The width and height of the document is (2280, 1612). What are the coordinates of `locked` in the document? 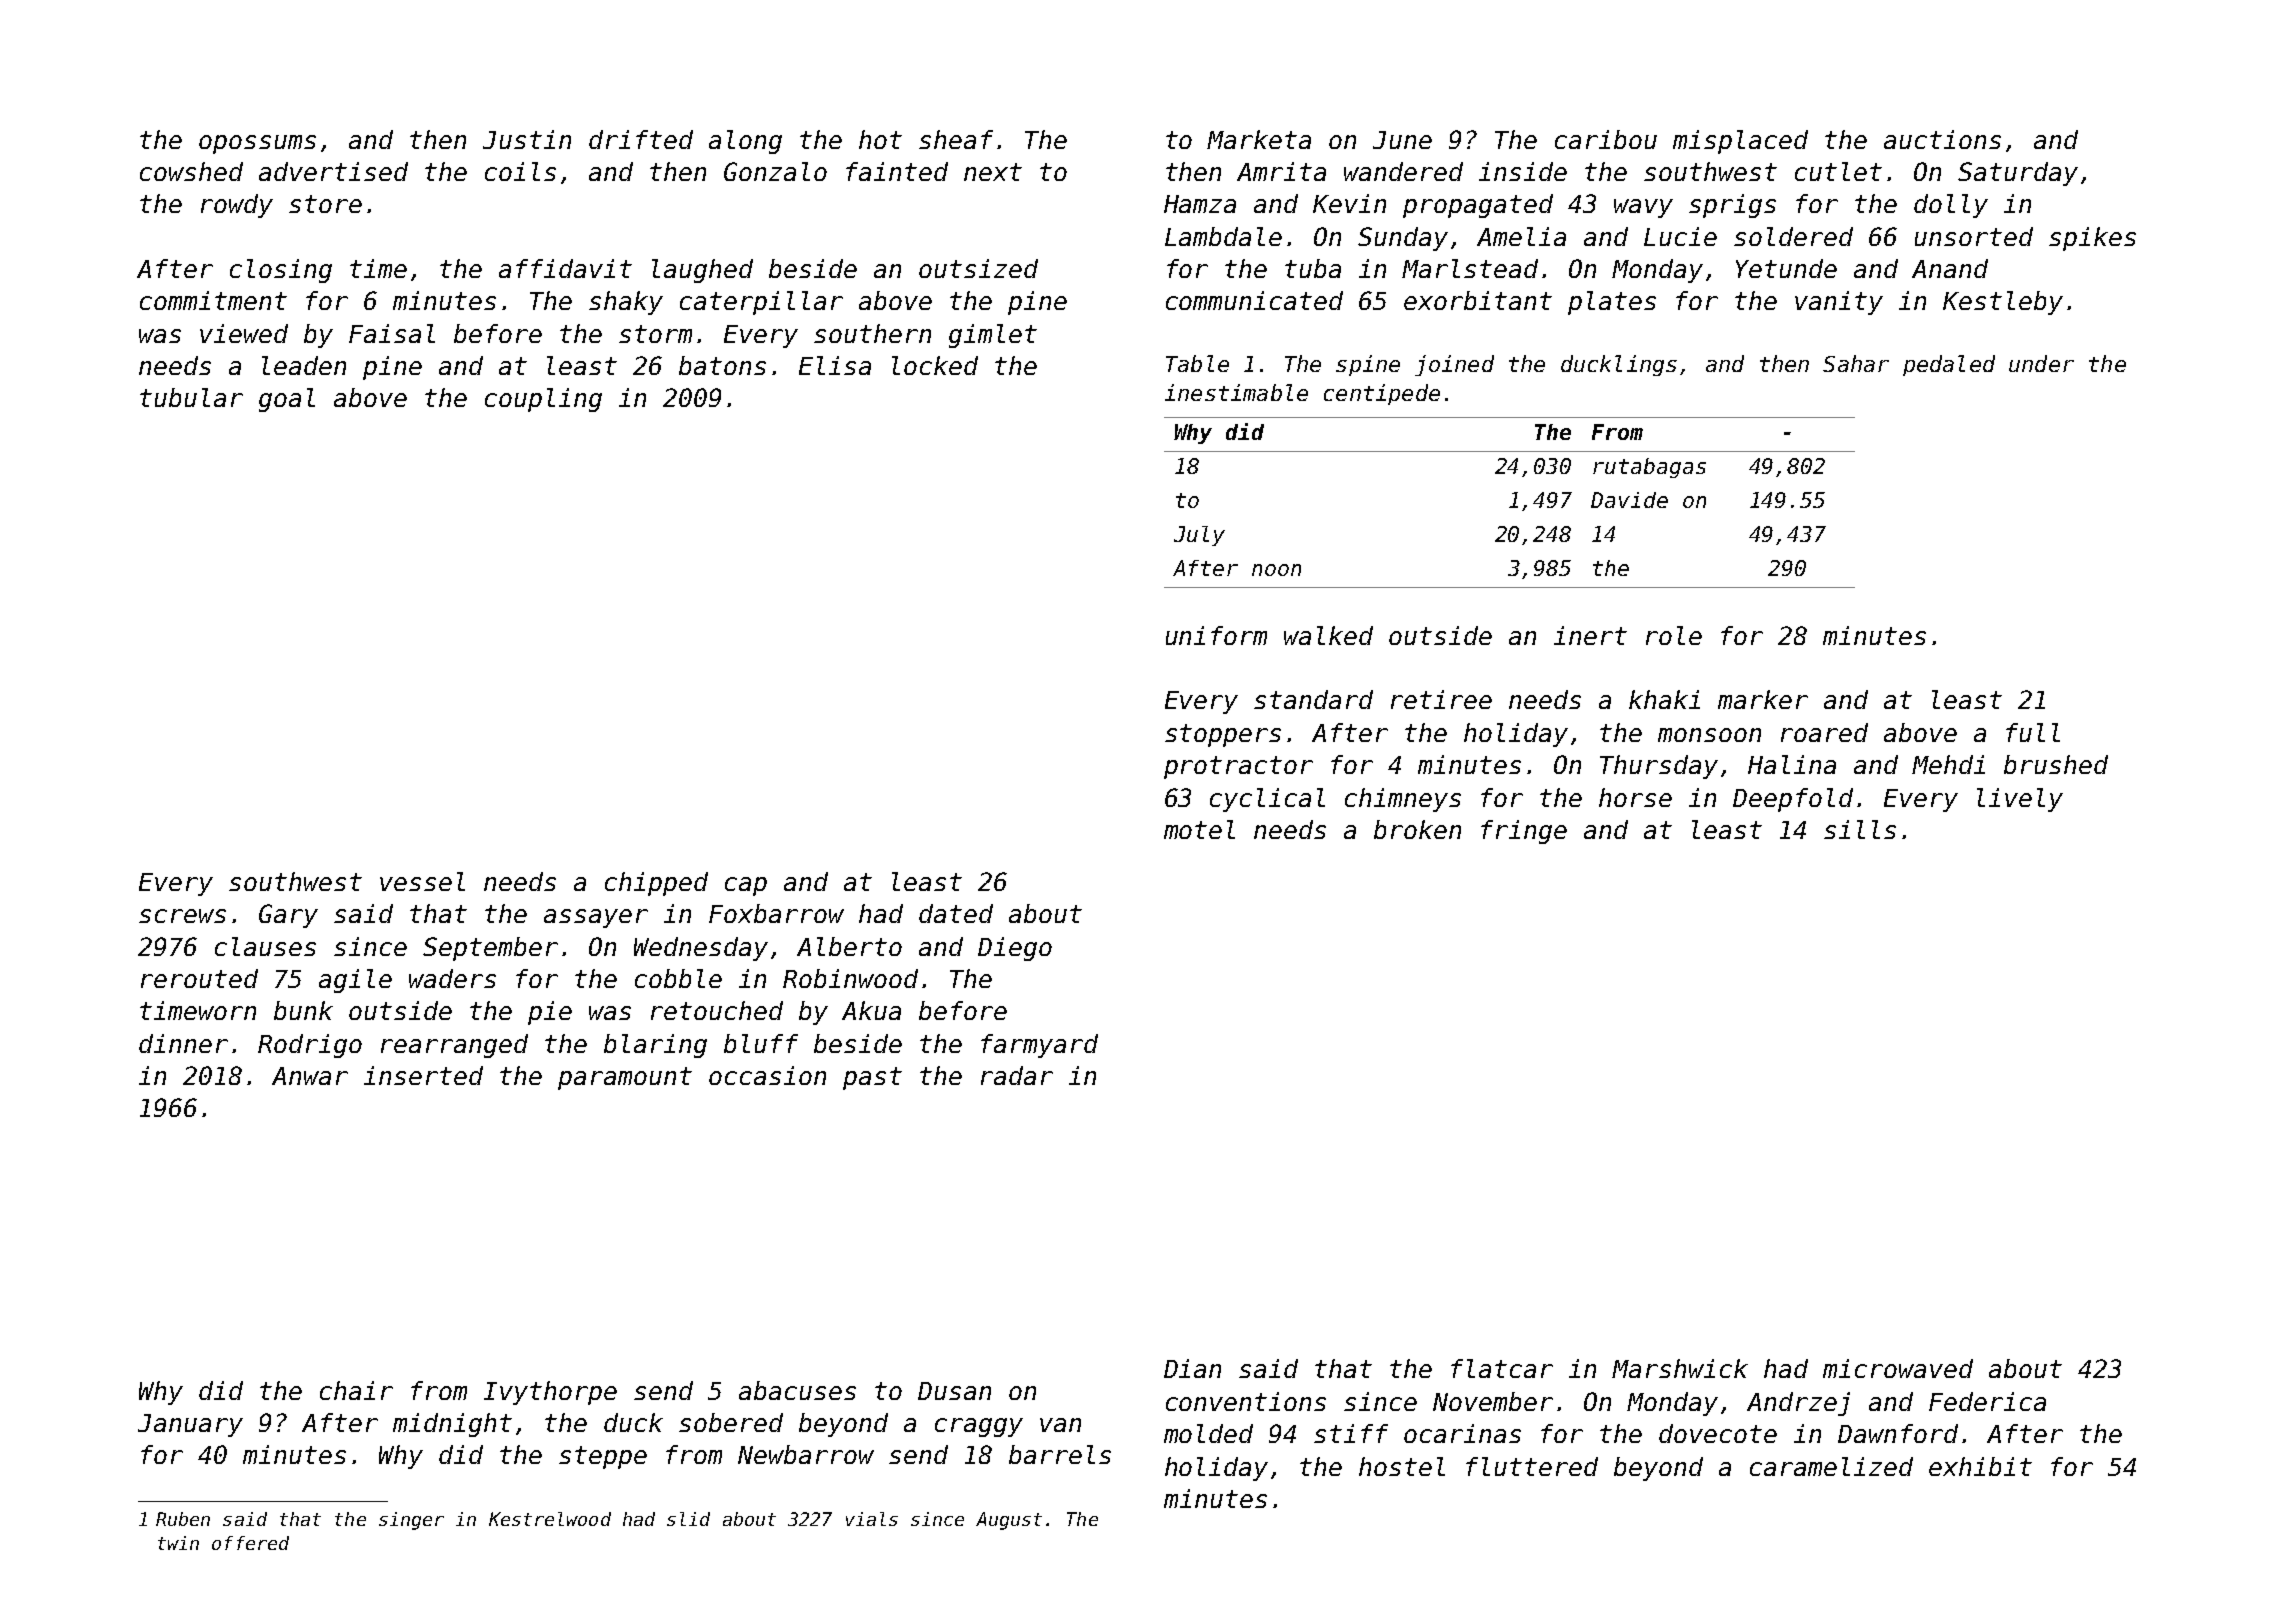 It's located at (935, 365).
